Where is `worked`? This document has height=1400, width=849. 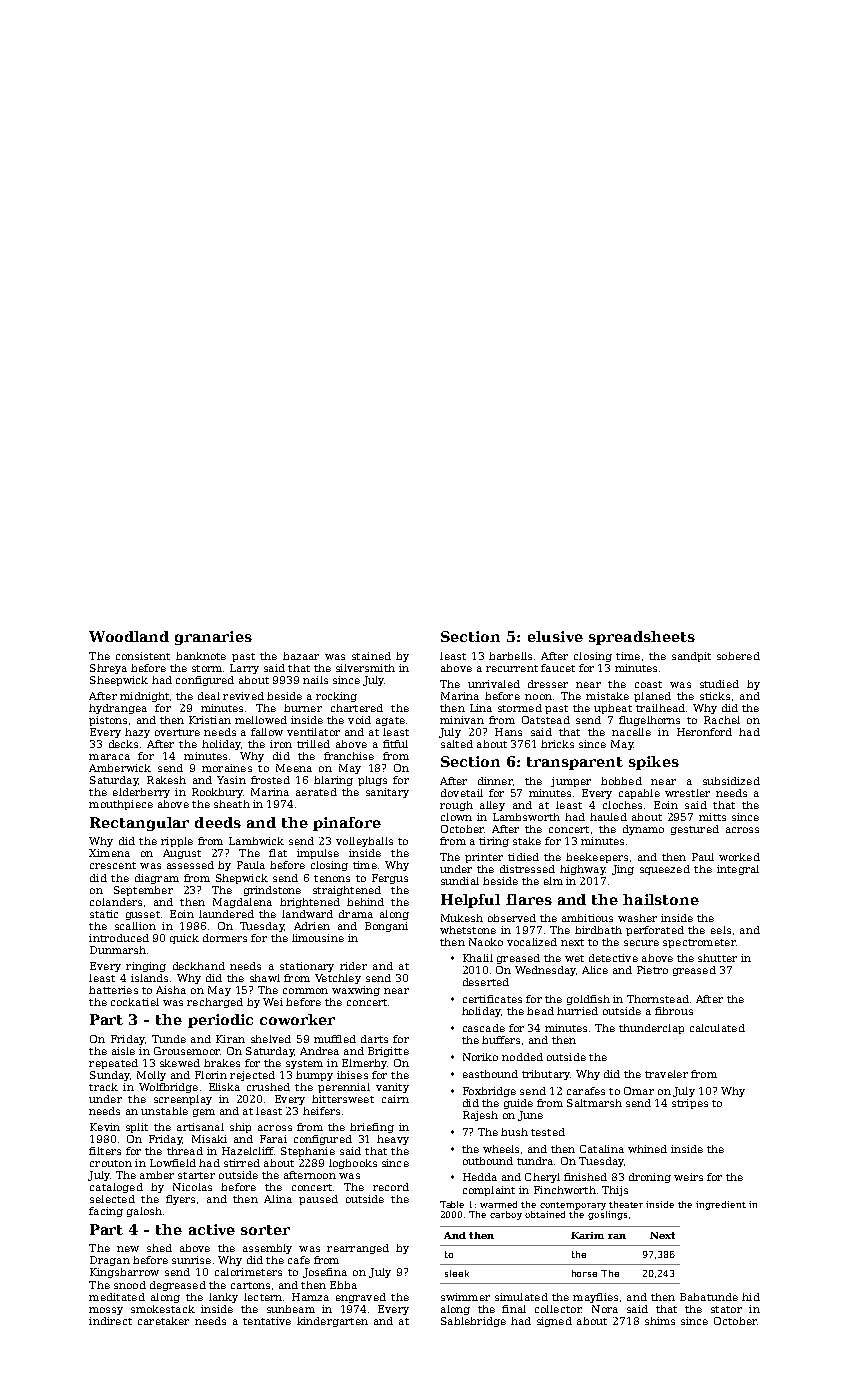 worked is located at coordinates (739, 857).
